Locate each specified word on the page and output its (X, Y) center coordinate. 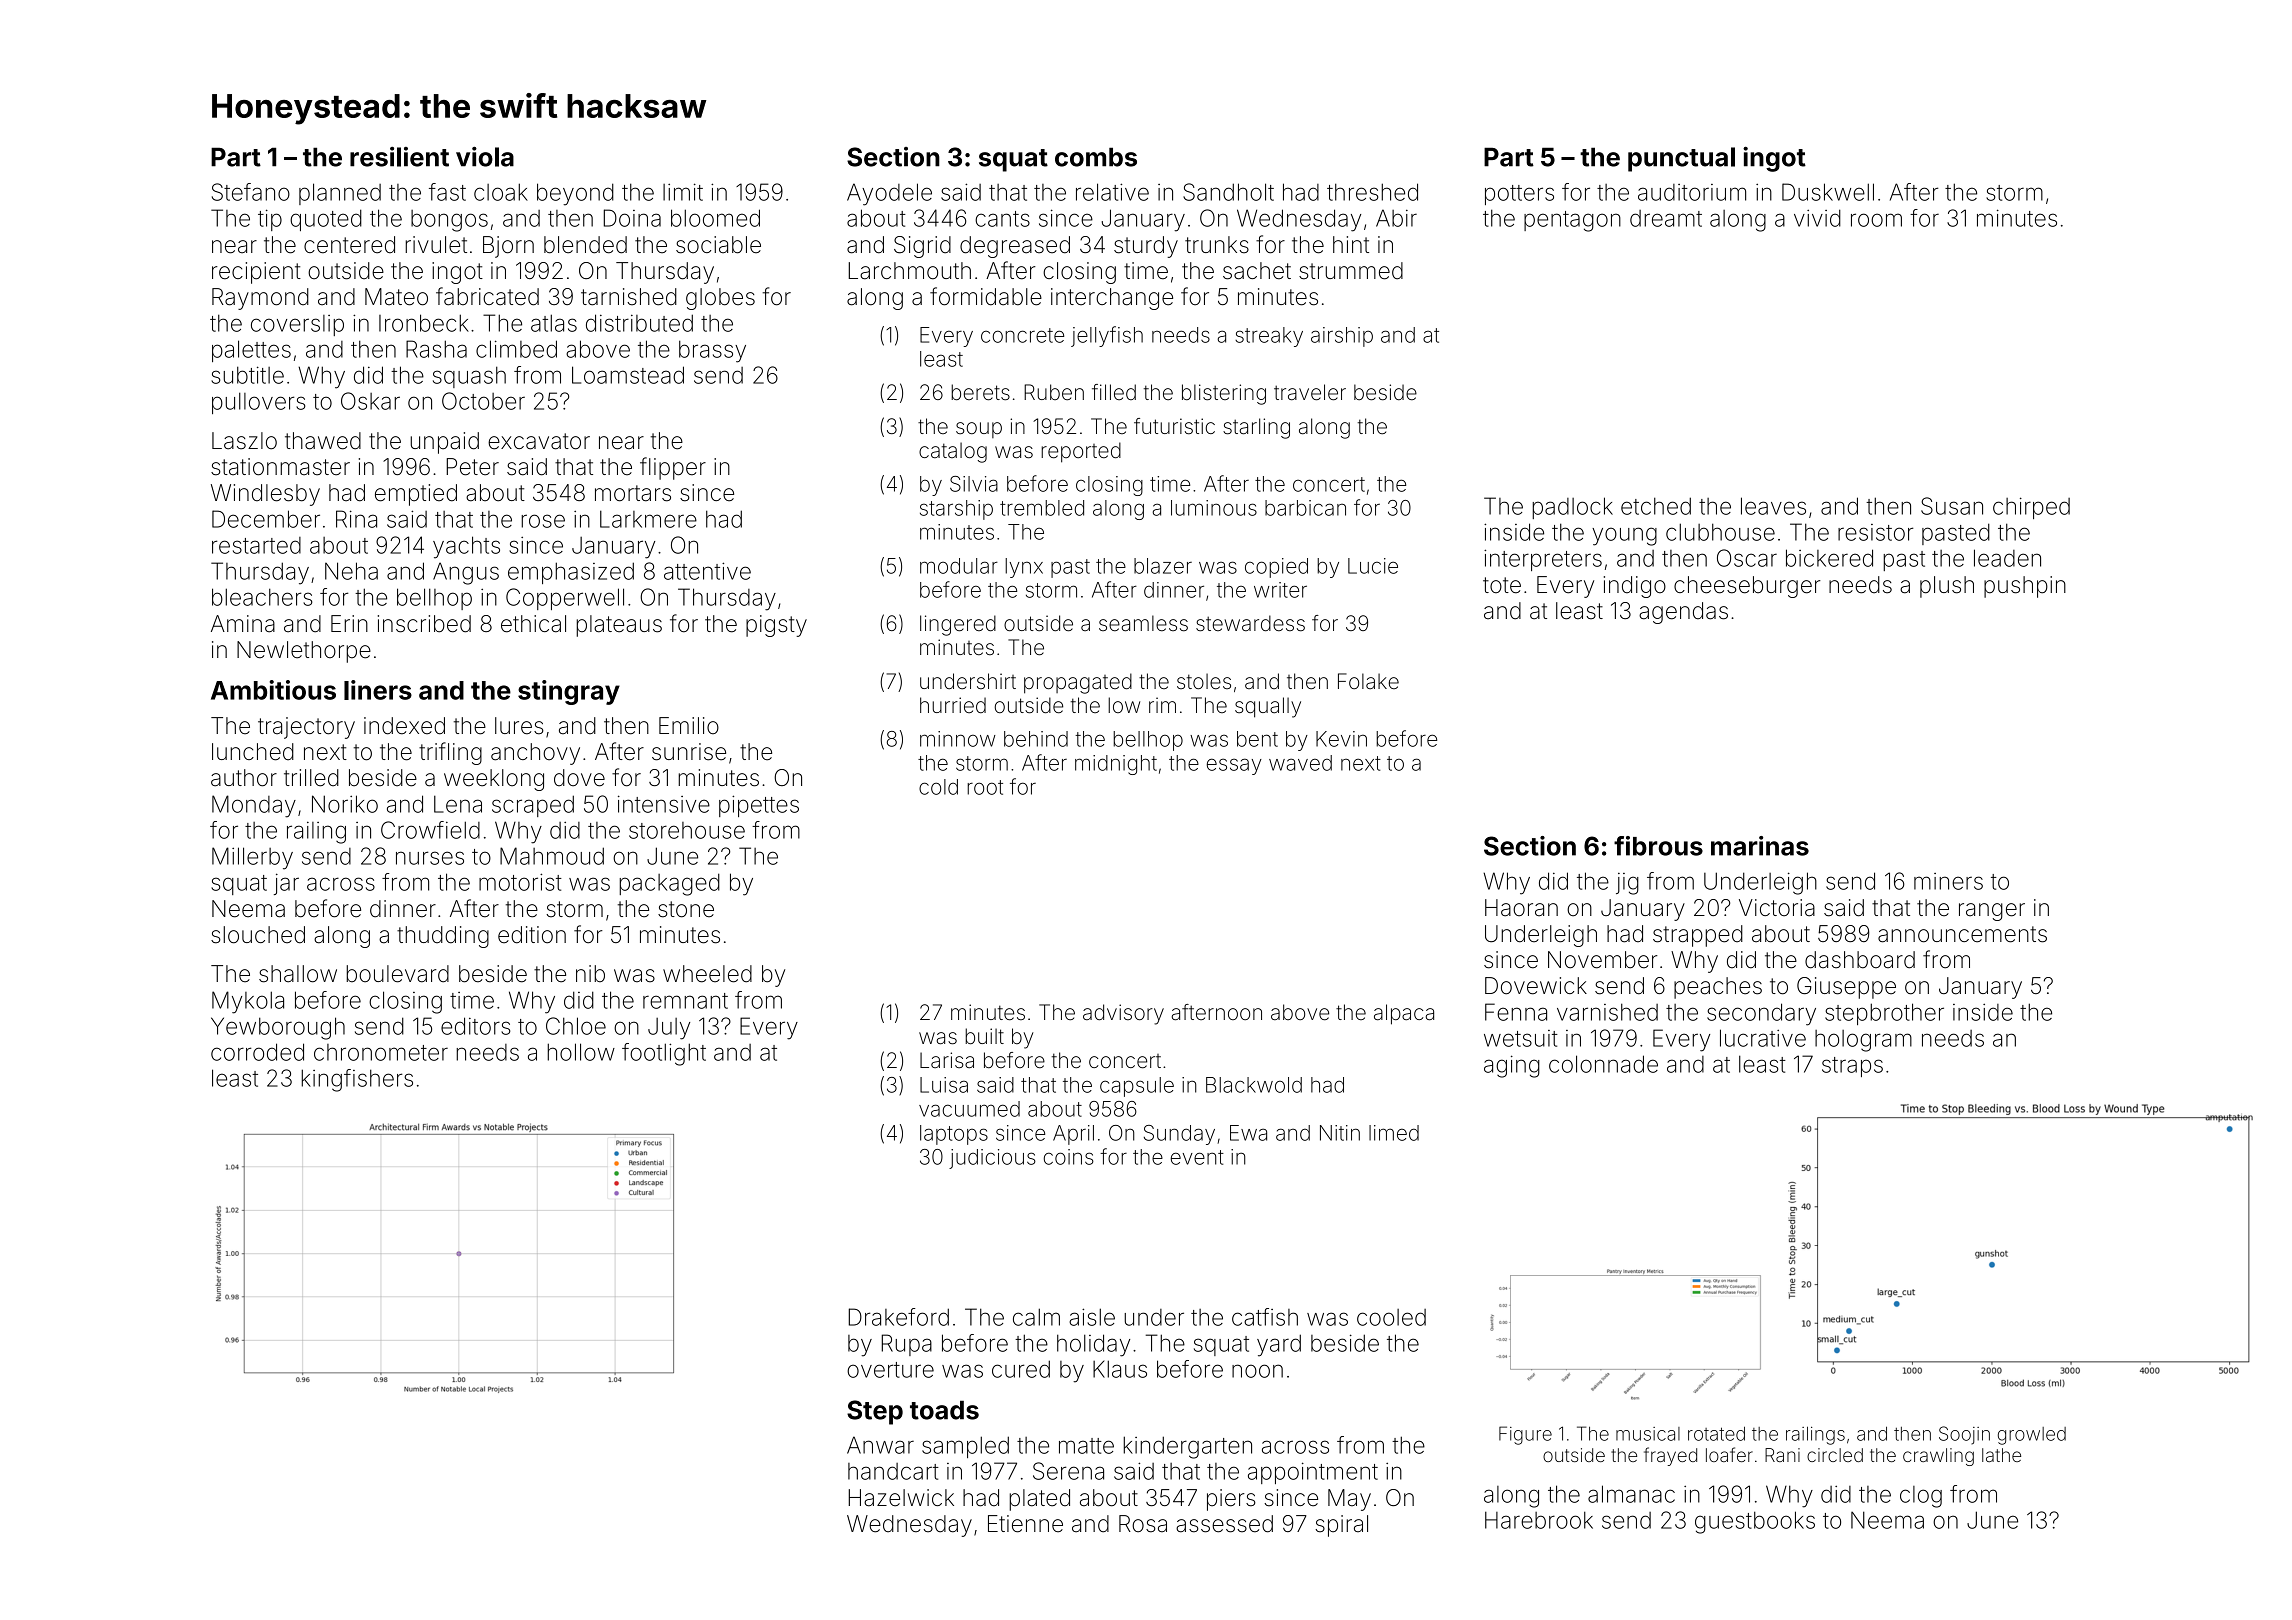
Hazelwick (901, 1498)
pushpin (2025, 587)
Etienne (1025, 1524)
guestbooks (1755, 1522)
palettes (251, 351)
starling (1256, 428)
